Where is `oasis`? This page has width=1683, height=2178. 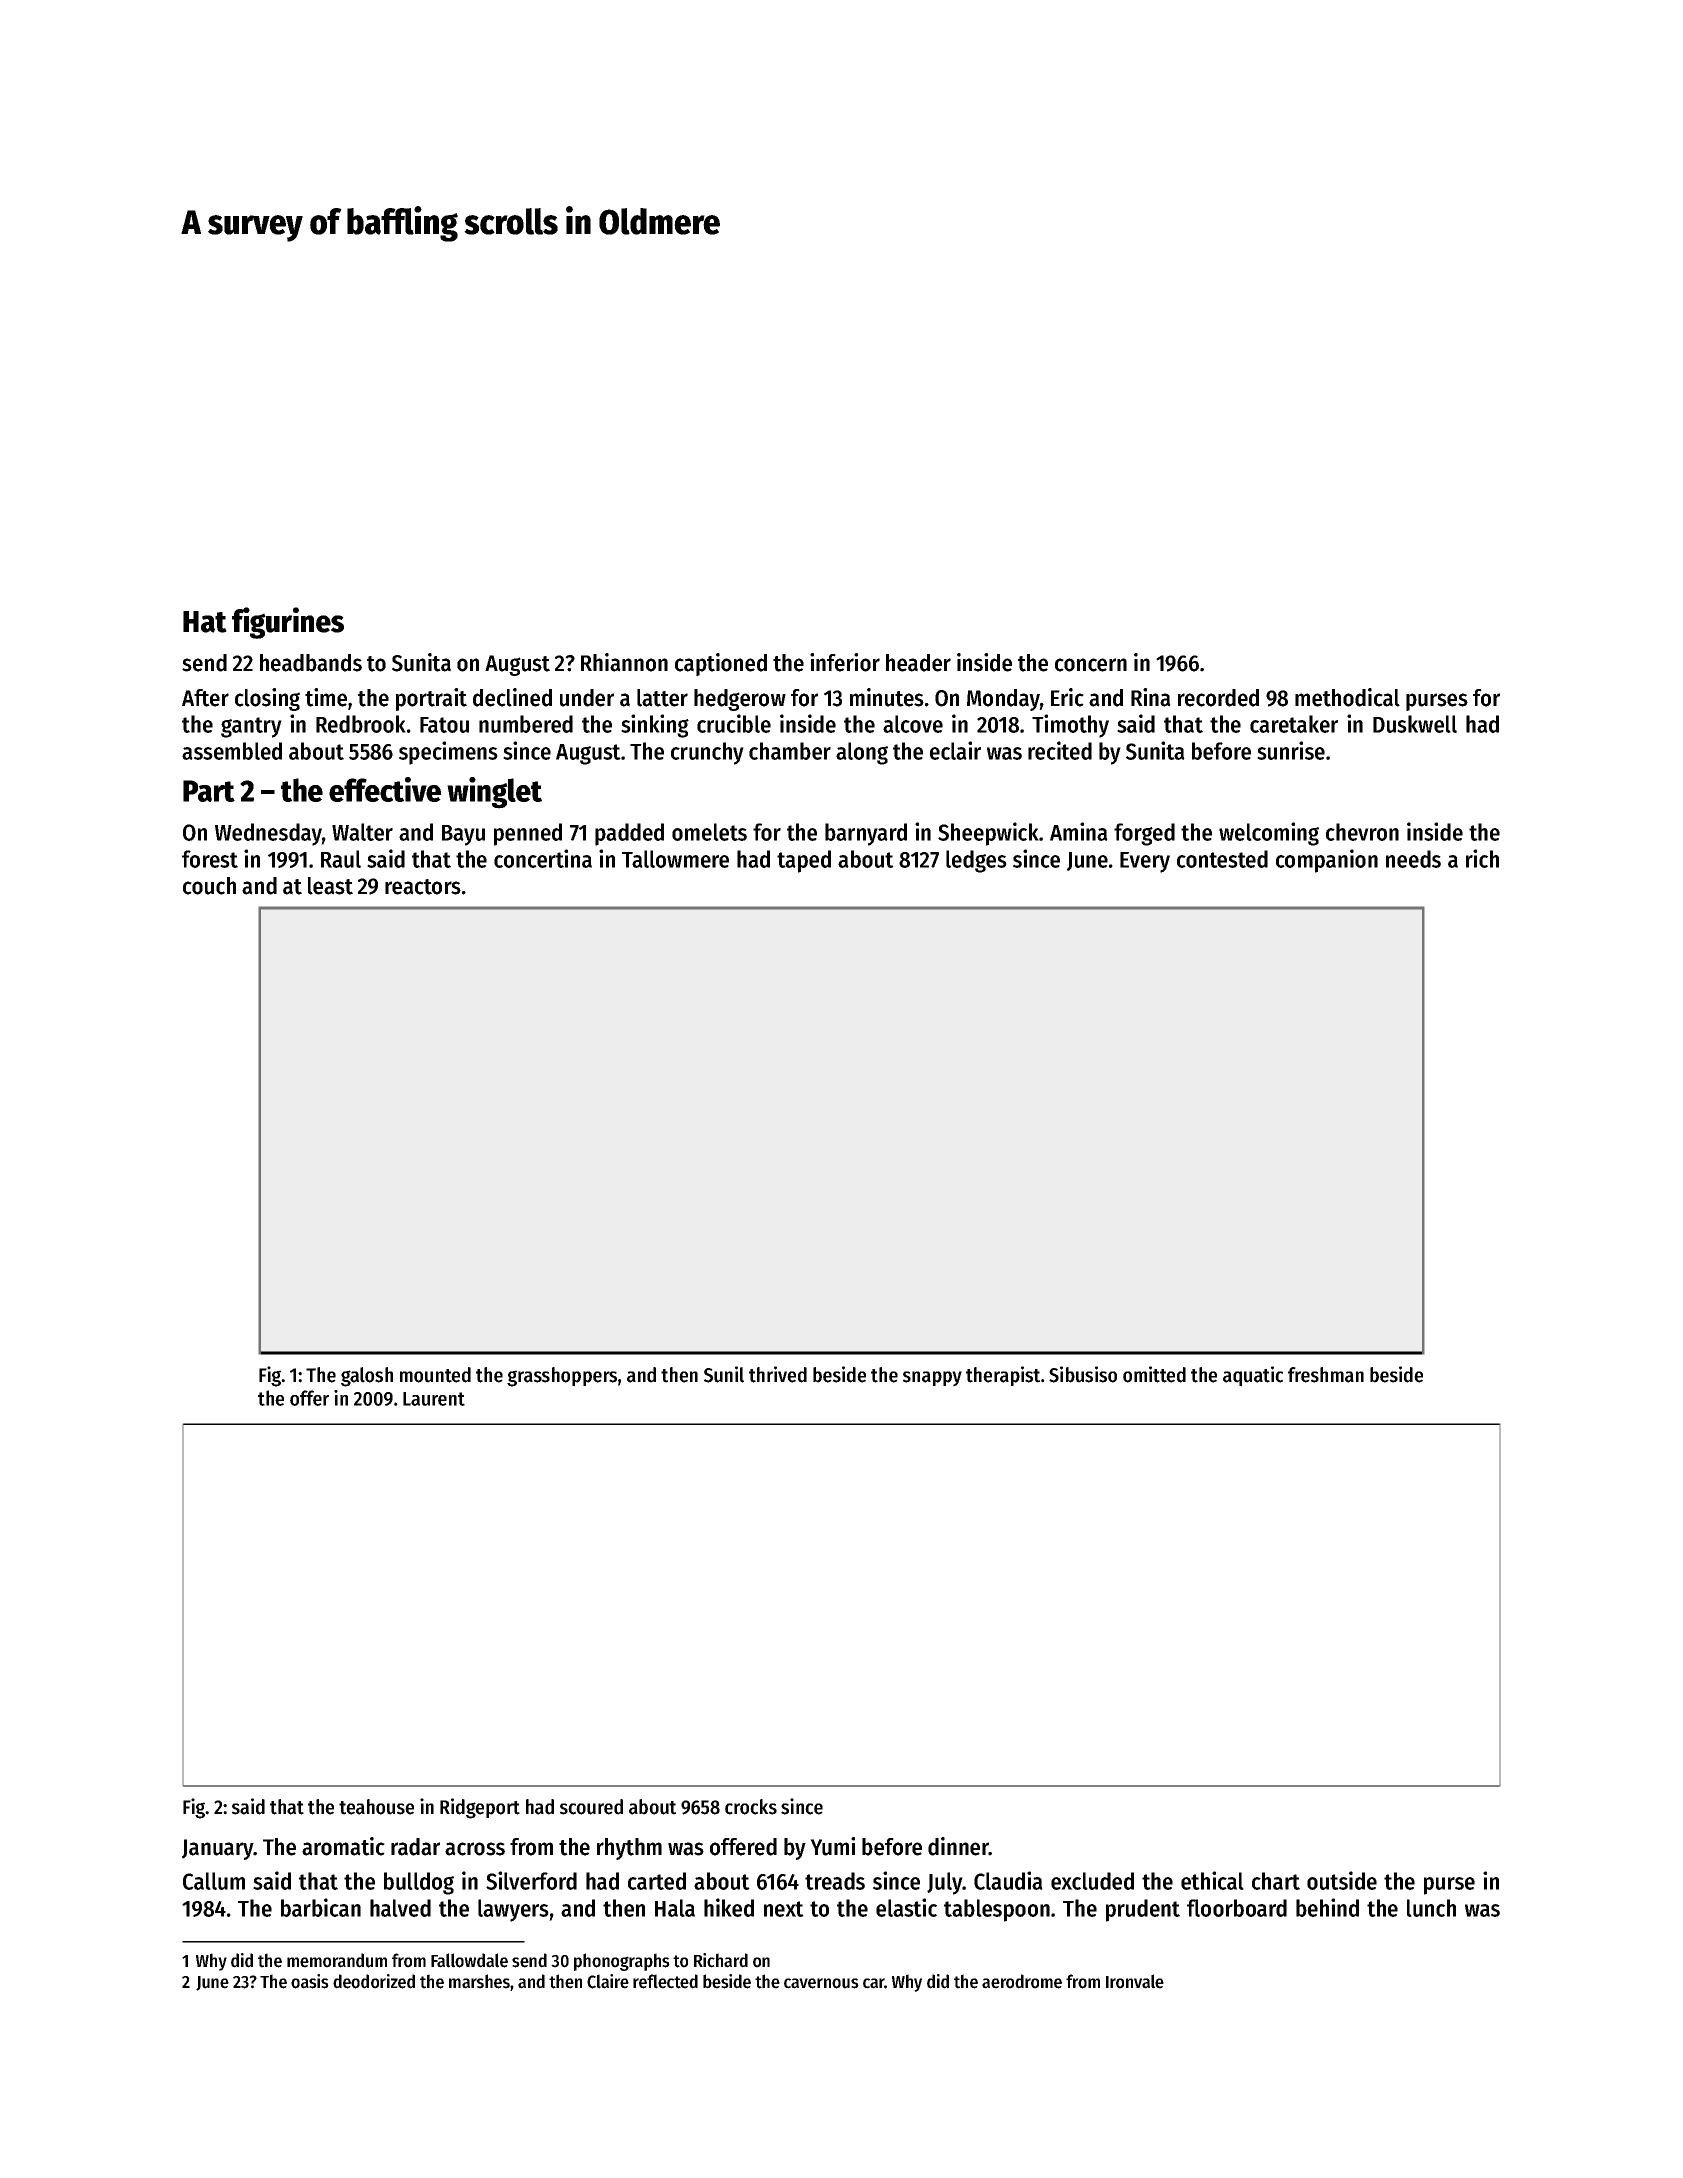
oasis is located at coordinates (310, 1981).
